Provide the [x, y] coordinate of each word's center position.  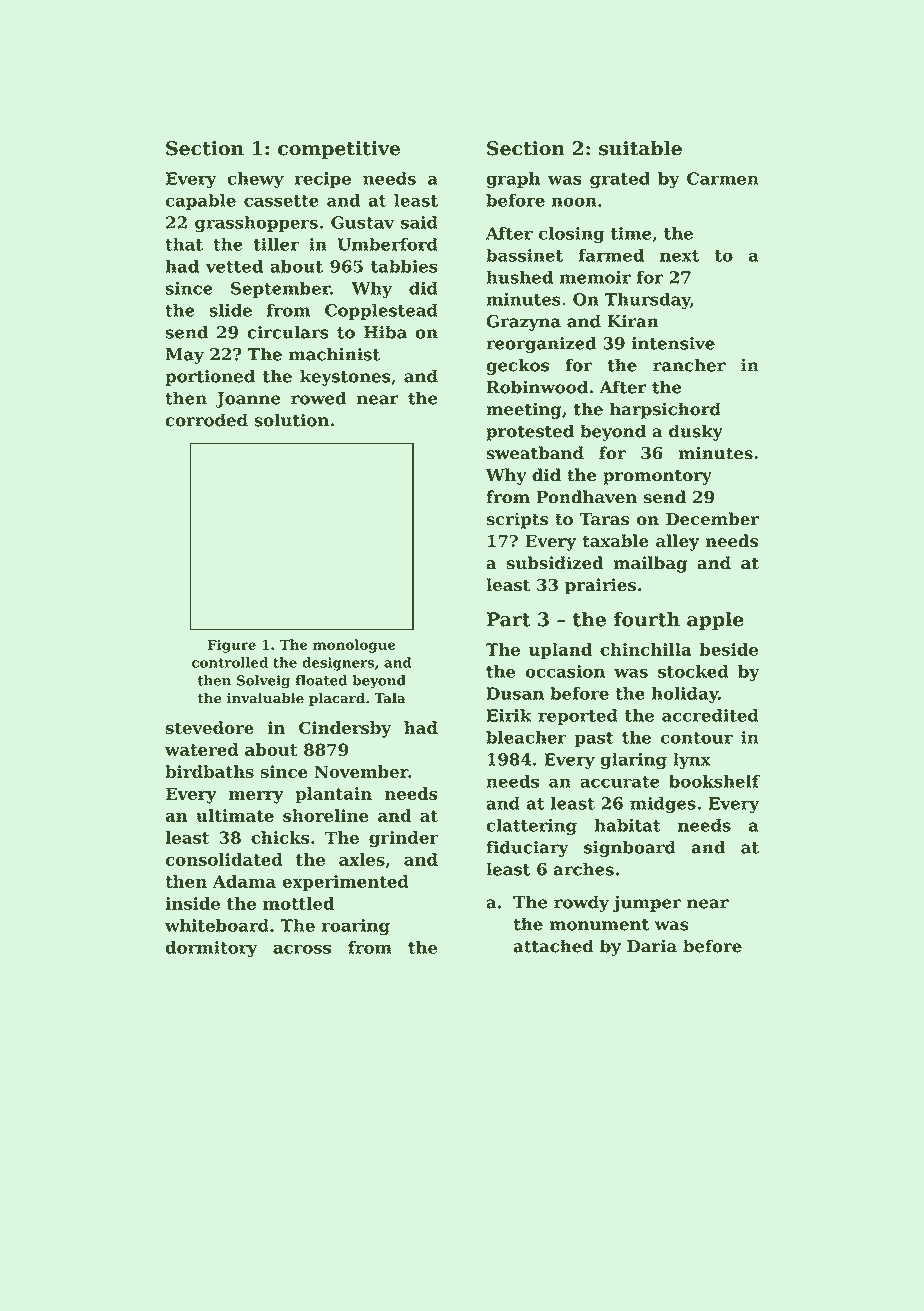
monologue [354, 646]
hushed [519, 277]
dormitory [211, 949]
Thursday [647, 300]
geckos [517, 366]
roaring [356, 927]
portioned [210, 377]
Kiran [633, 321]
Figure [232, 646]
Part [508, 619]
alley [677, 542]
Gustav [362, 222]
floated [321, 680]
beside [729, 649]
